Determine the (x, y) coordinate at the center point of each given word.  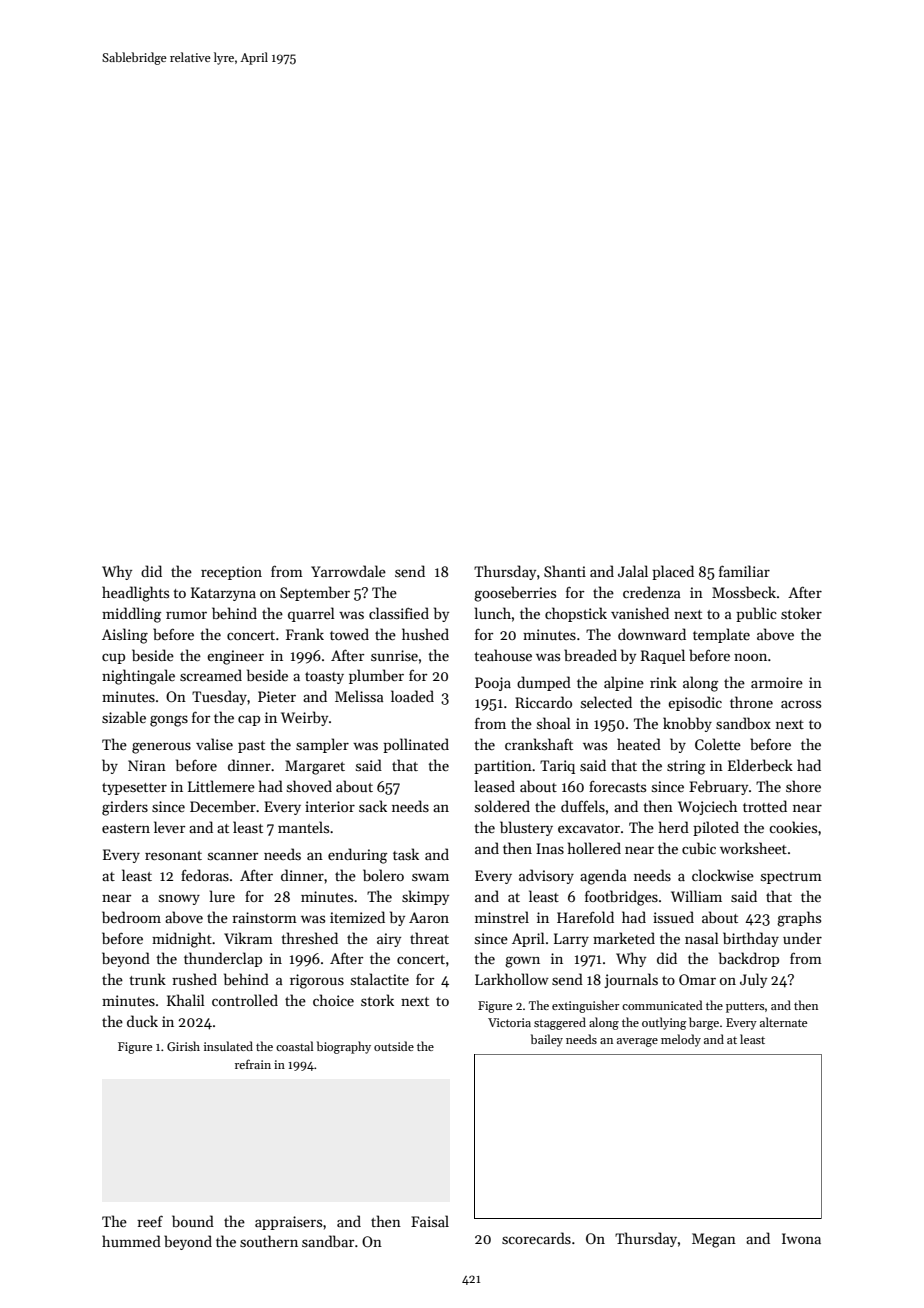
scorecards (536, 1238)
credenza (652, 592)
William (696, 896)
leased (495, 786)
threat (429, 938)
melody (681, 1040)
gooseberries (515, 594)
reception (231, 573)
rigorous (317, 981)
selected (606, 702)
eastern (126, 828)
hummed (131, 1241)
